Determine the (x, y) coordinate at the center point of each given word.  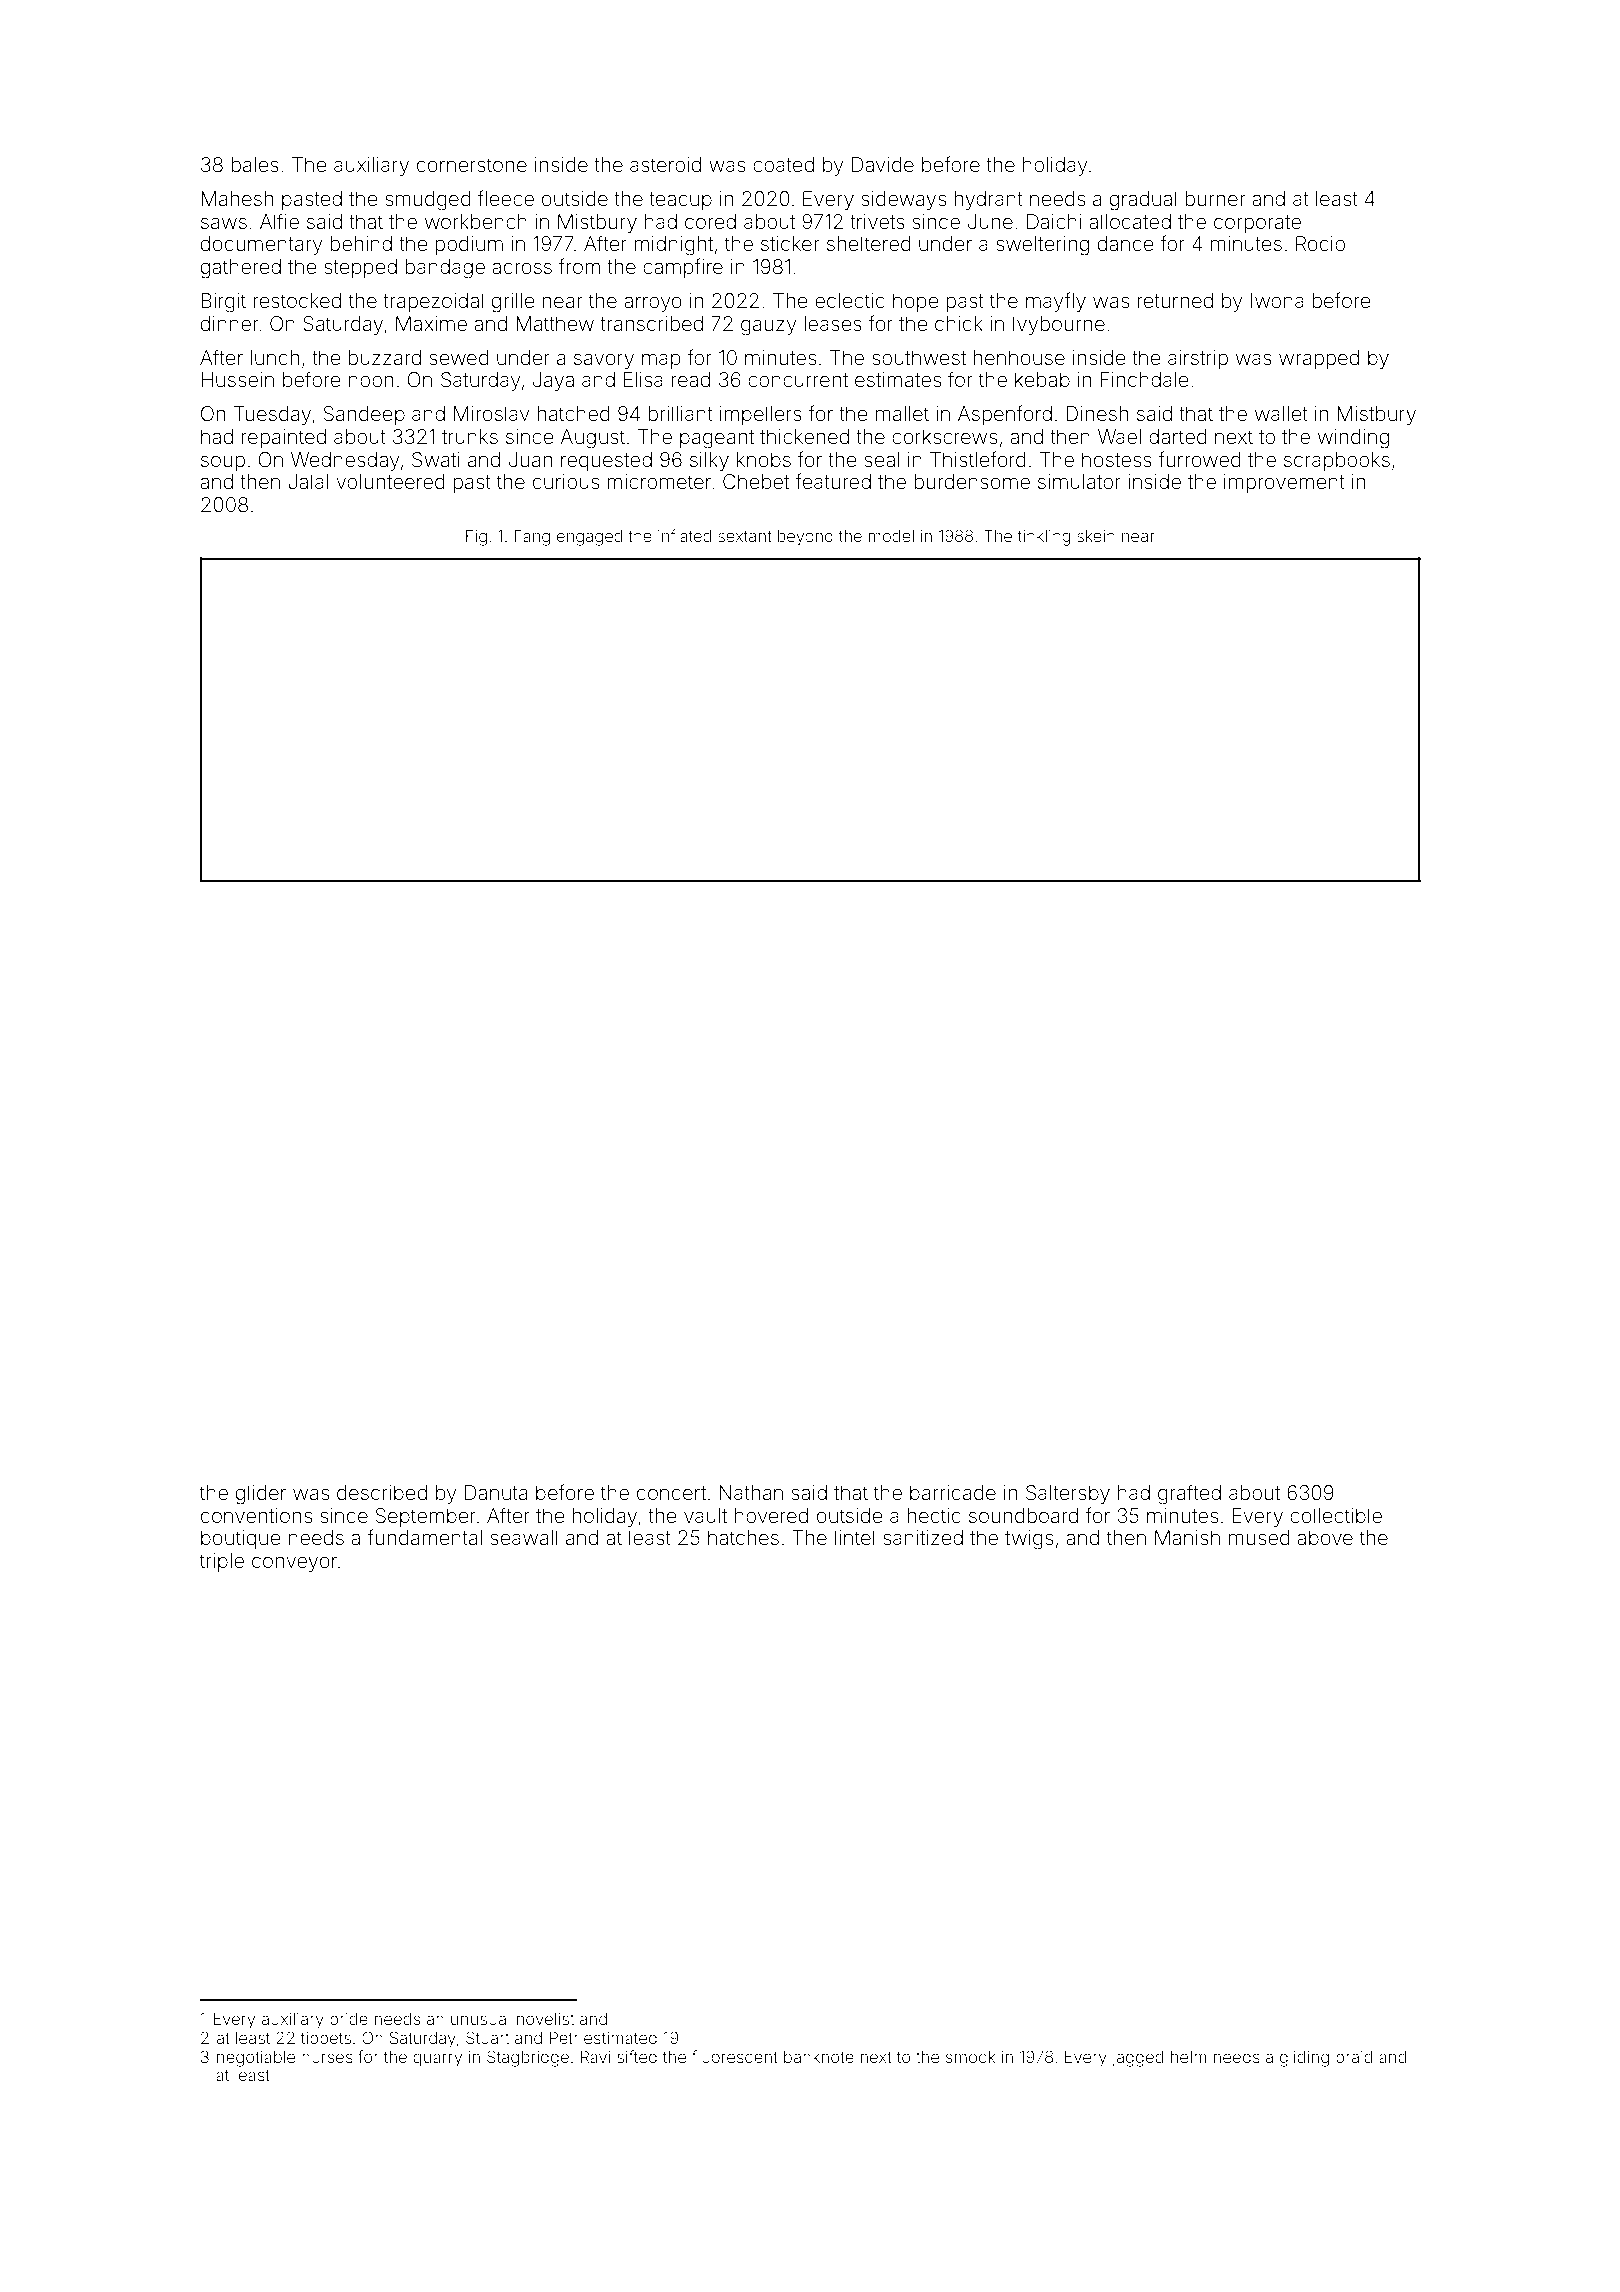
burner (1216, 198)
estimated (620, 2038)
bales (255, 164)
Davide (883, 164)
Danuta (496, 1492)
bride (349, 2019)
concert (671, 1493)
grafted (1189, 1494)
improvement (1284, 483)
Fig (476, 538)
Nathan (751, 1492)
